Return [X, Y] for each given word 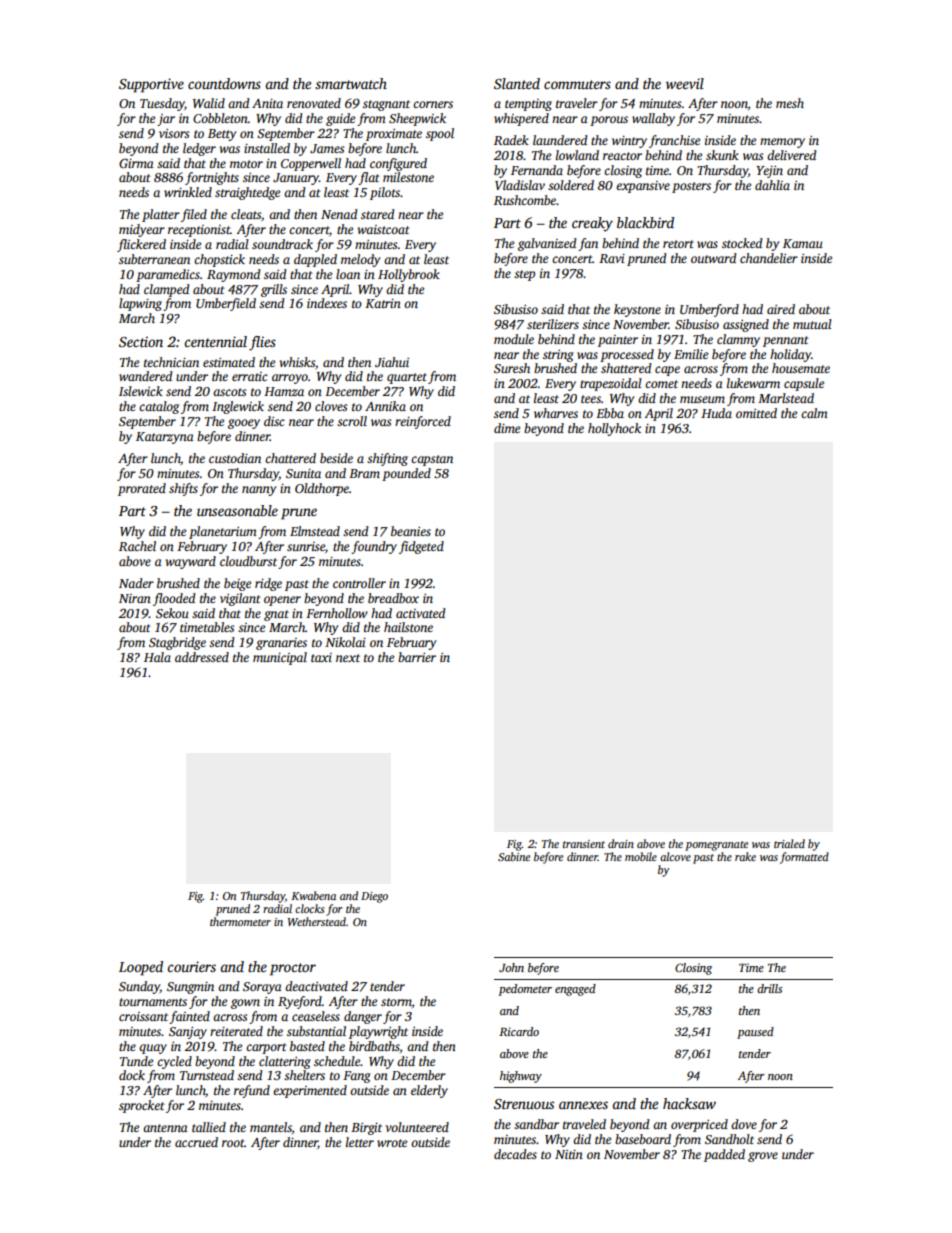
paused [755, 1033]
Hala [157, 657]
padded [724, 1155]
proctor [293, 969]
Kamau [803, 243]
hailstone [408, 627]
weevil [685, 83]
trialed [789, 843]
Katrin [383, 303]
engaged [575, 990]
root [233, 1143]
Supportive [151, 85]
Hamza [284, 391]
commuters [577, 84]
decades [515, 1154]
